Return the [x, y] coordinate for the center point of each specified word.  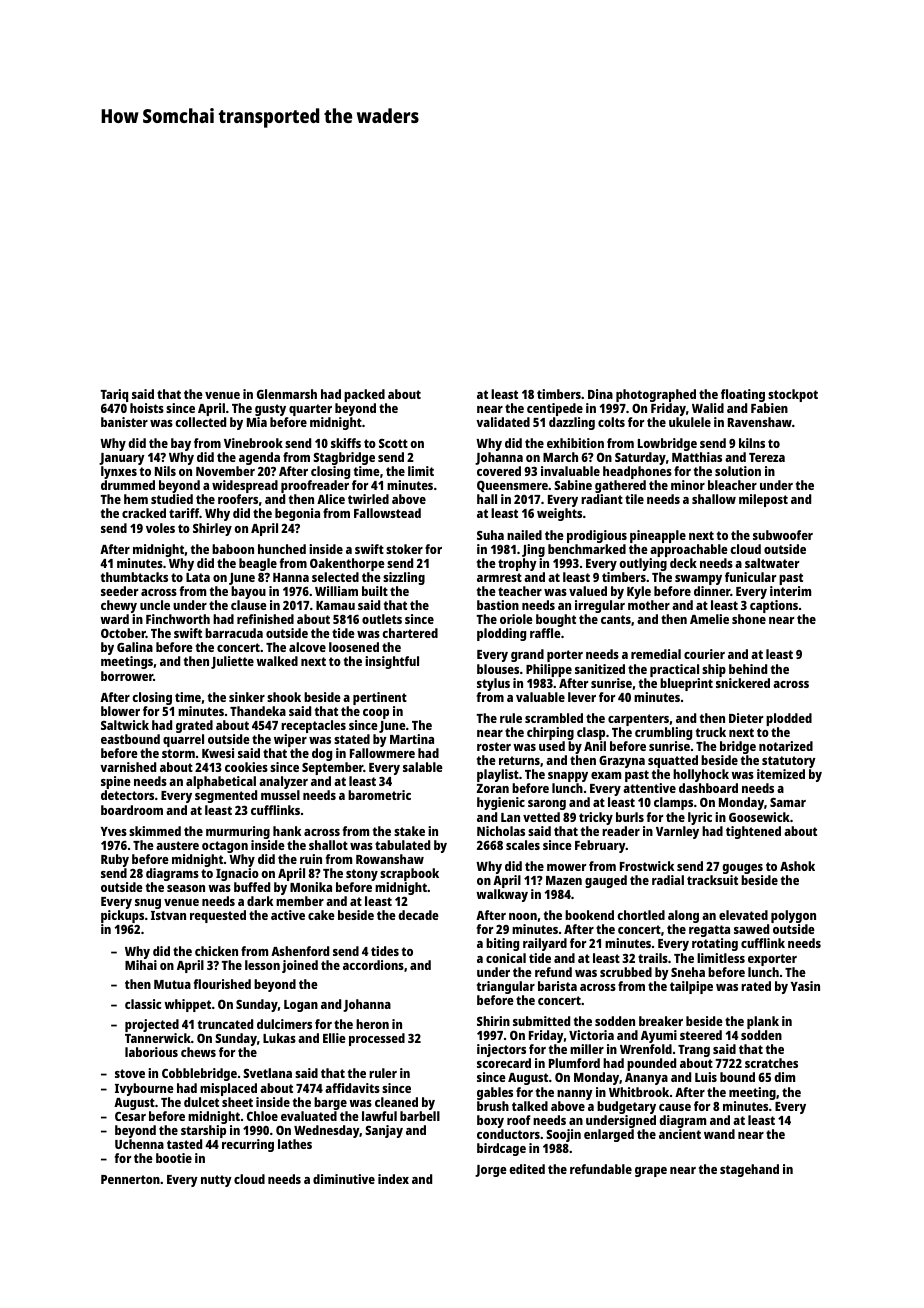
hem [136, 499]
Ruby [115, 860]
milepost [763, 500]
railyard [545, 944]
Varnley [677, 832]
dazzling [572, 423]
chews [198, 1052]
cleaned [396, 1102]
